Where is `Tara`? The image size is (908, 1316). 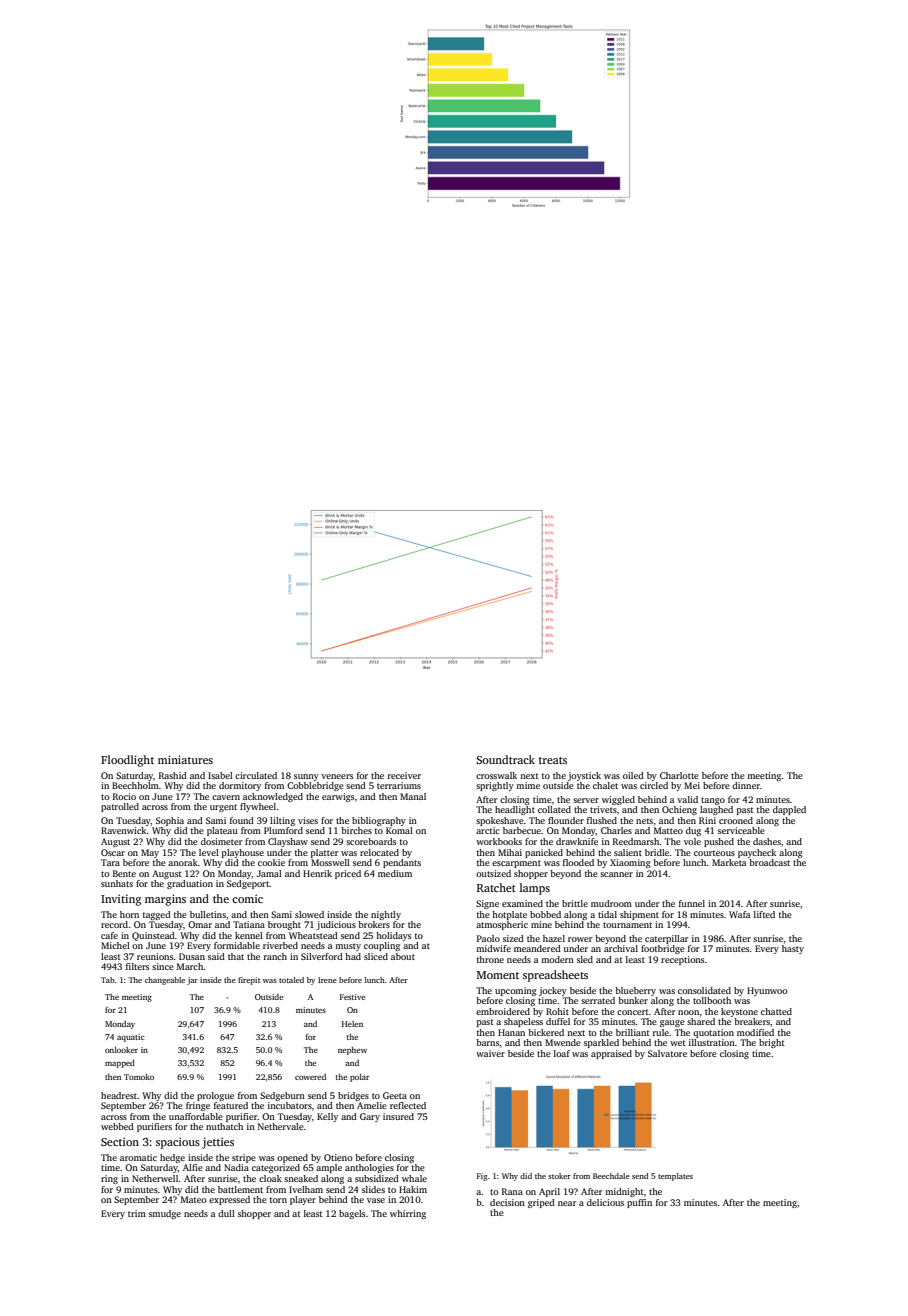
Tara is located at coordinates (110, 862).
